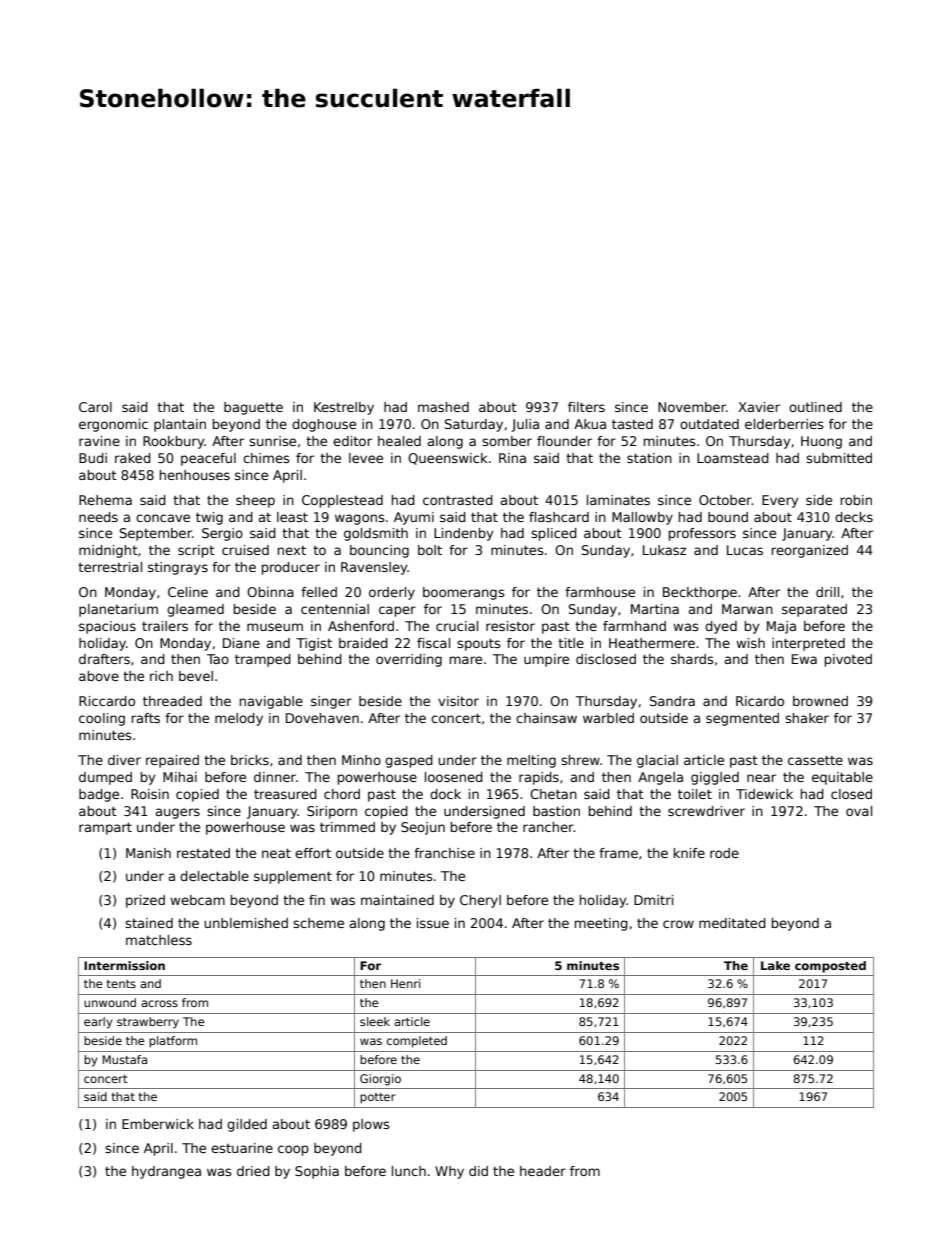  What do you see at coordinates (449, 1172) in the screenshot?
I see `Why` at bounding box center [449, 1172].
